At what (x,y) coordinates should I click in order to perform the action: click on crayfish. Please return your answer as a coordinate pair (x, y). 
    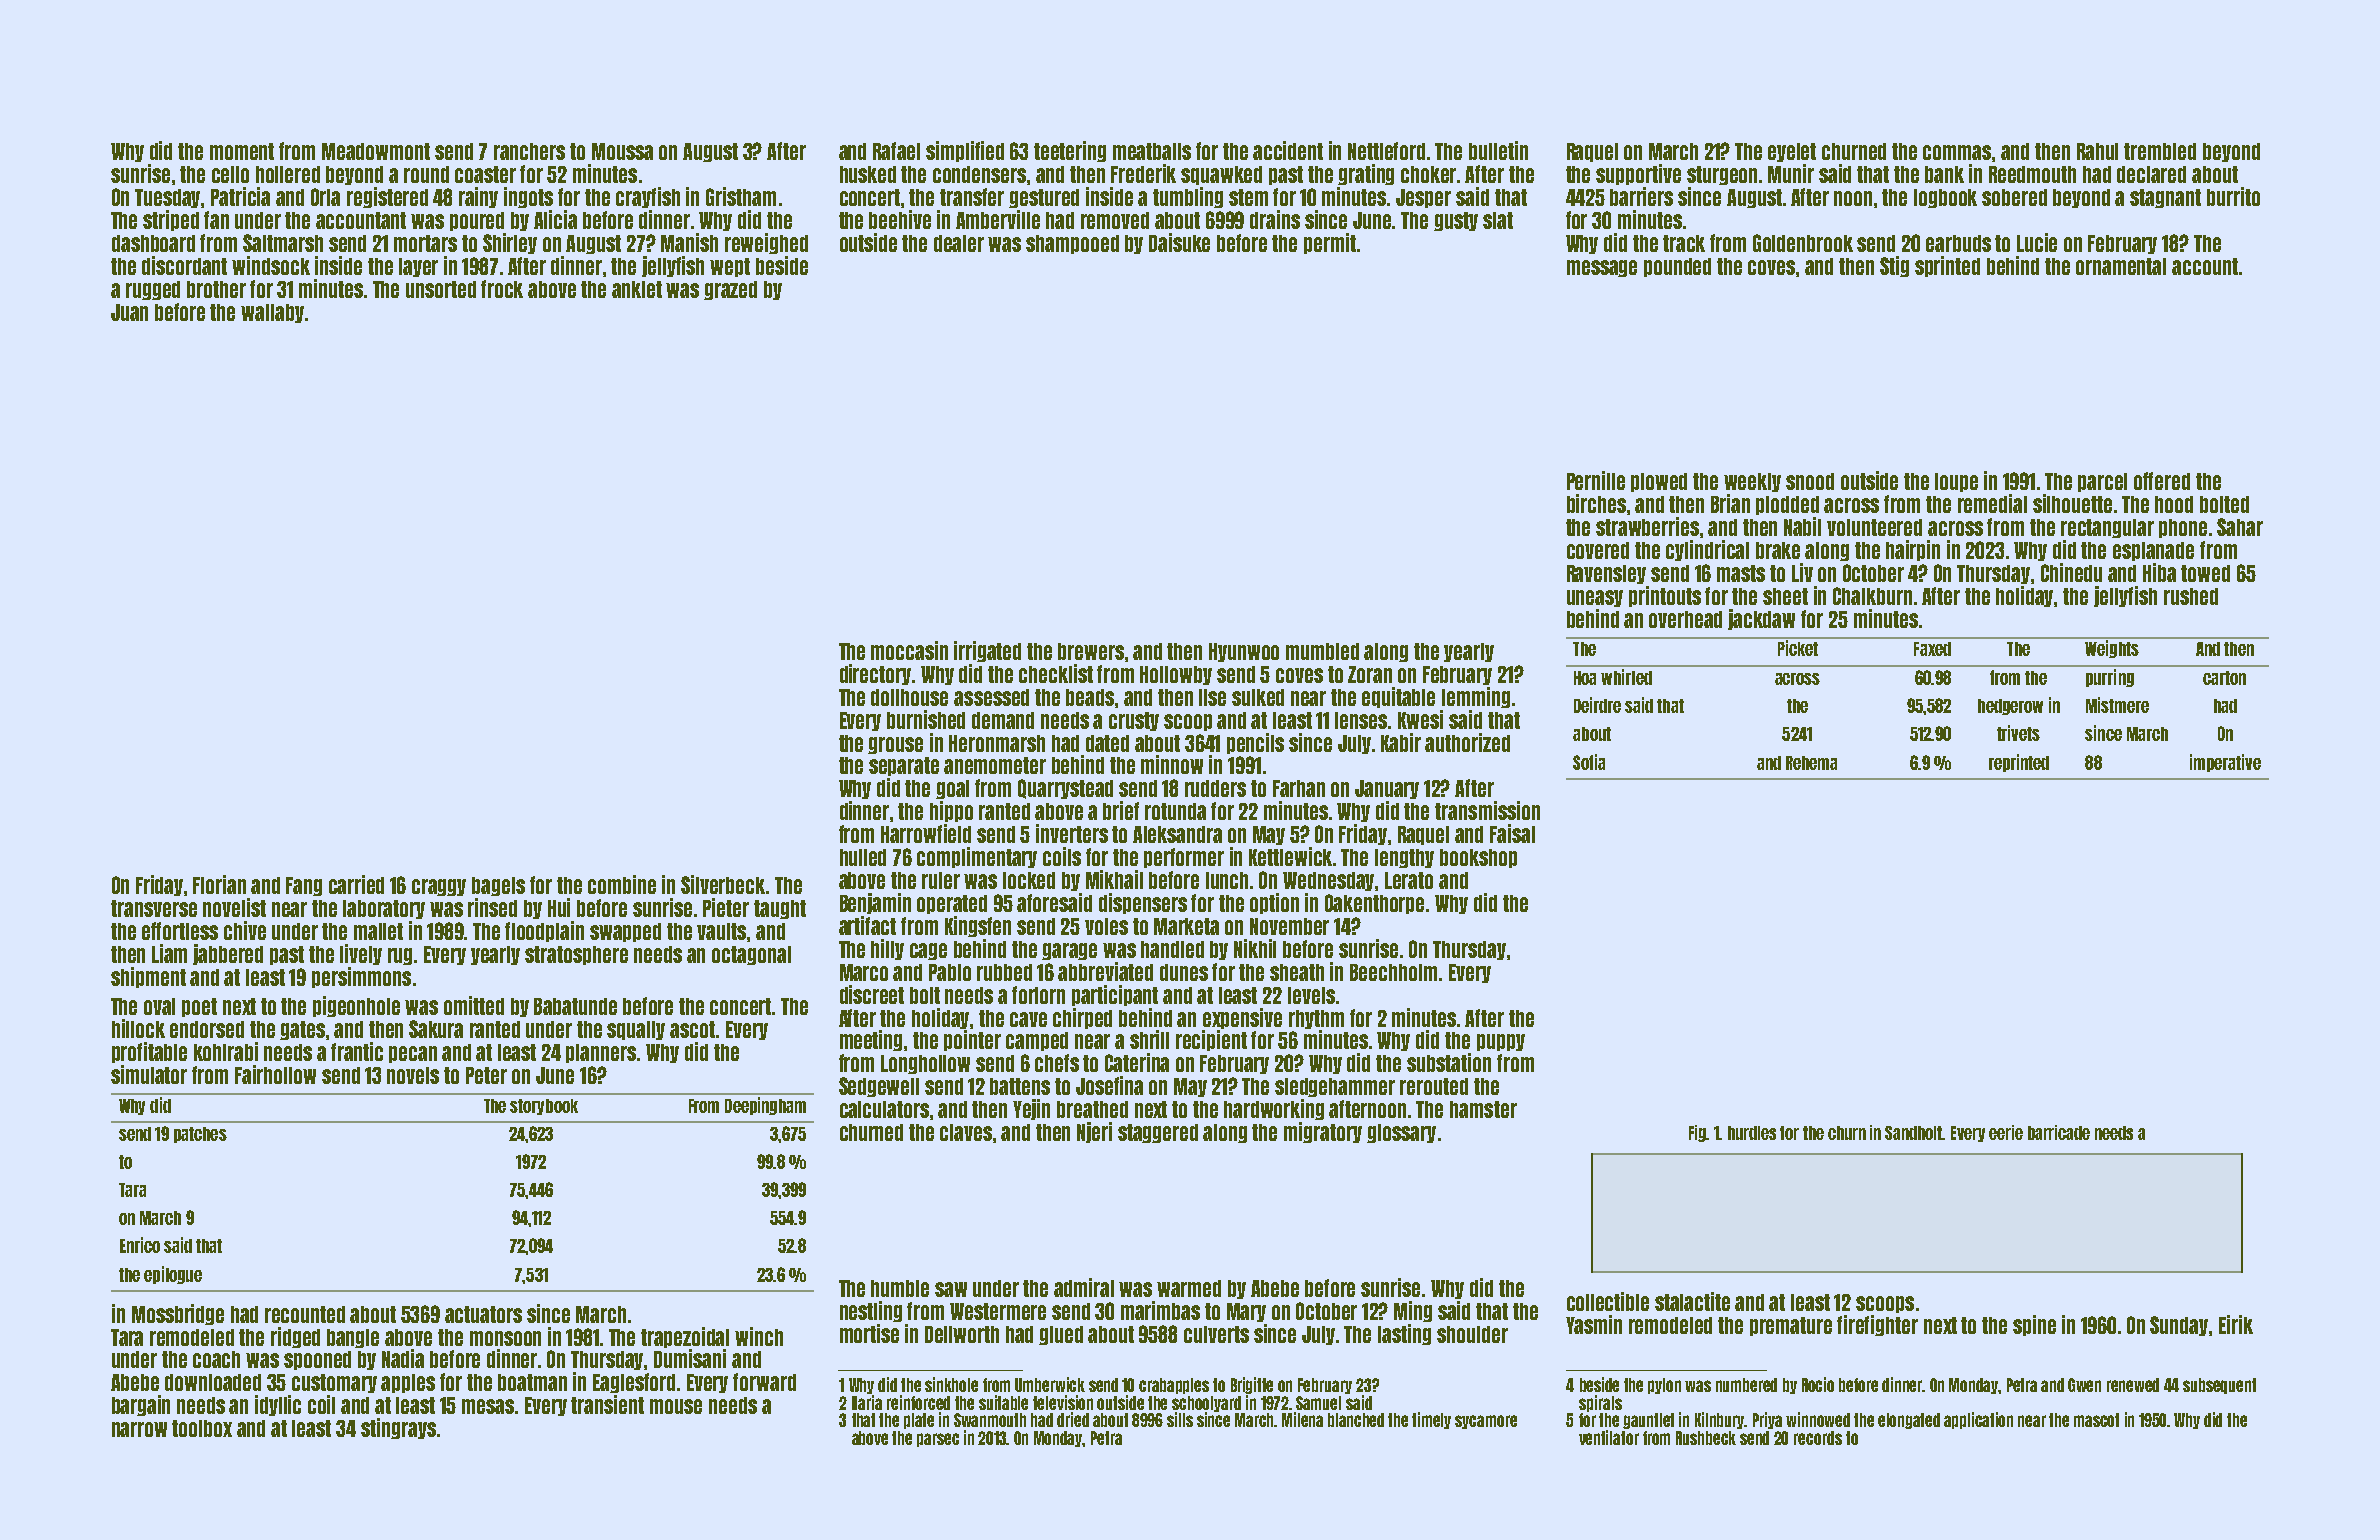
    Looking at the image, I should click on (648, 197).
